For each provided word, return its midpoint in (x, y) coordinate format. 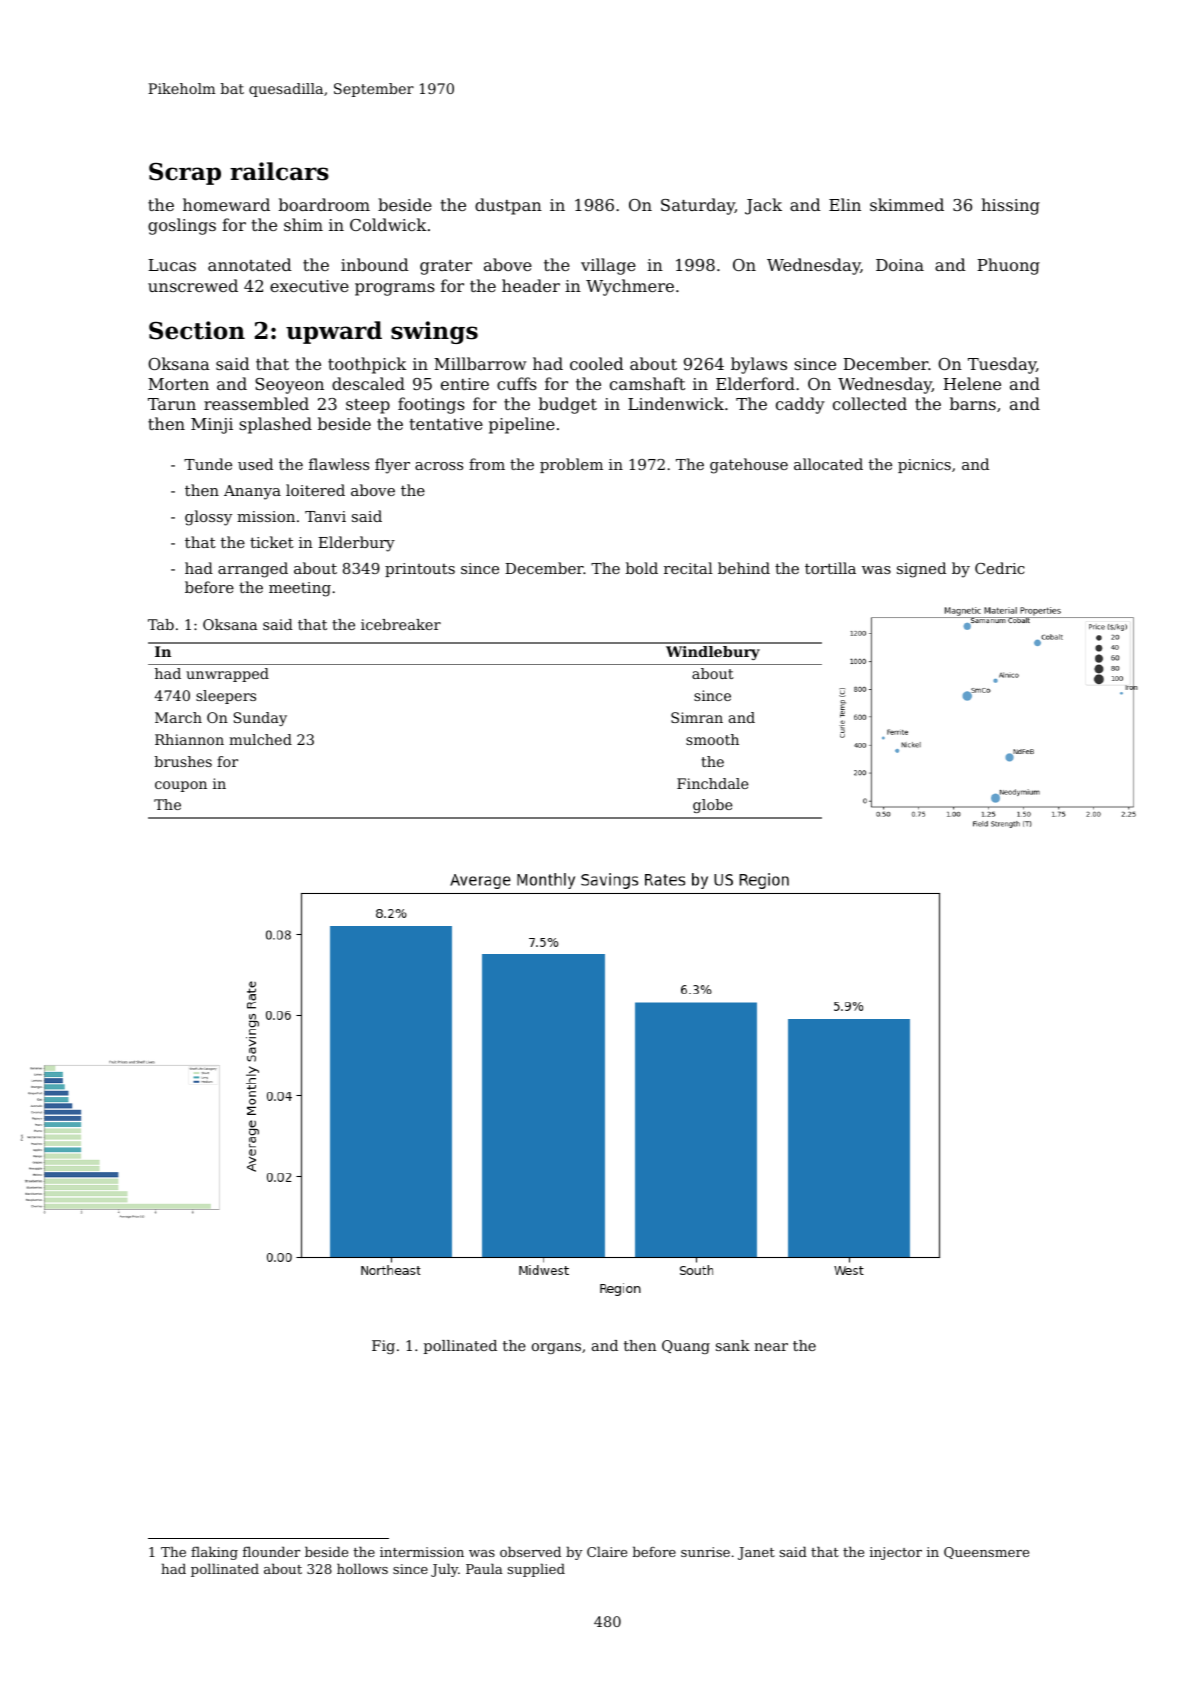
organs (556, 1348)
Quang (686, 1347)
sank (733, 1345)
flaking (214, 1553)
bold (642, 568)
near (771, 1347)
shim (303, 224)
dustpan (508, 206)
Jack (763, 206)
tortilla (830, 568)
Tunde (208, 464)
